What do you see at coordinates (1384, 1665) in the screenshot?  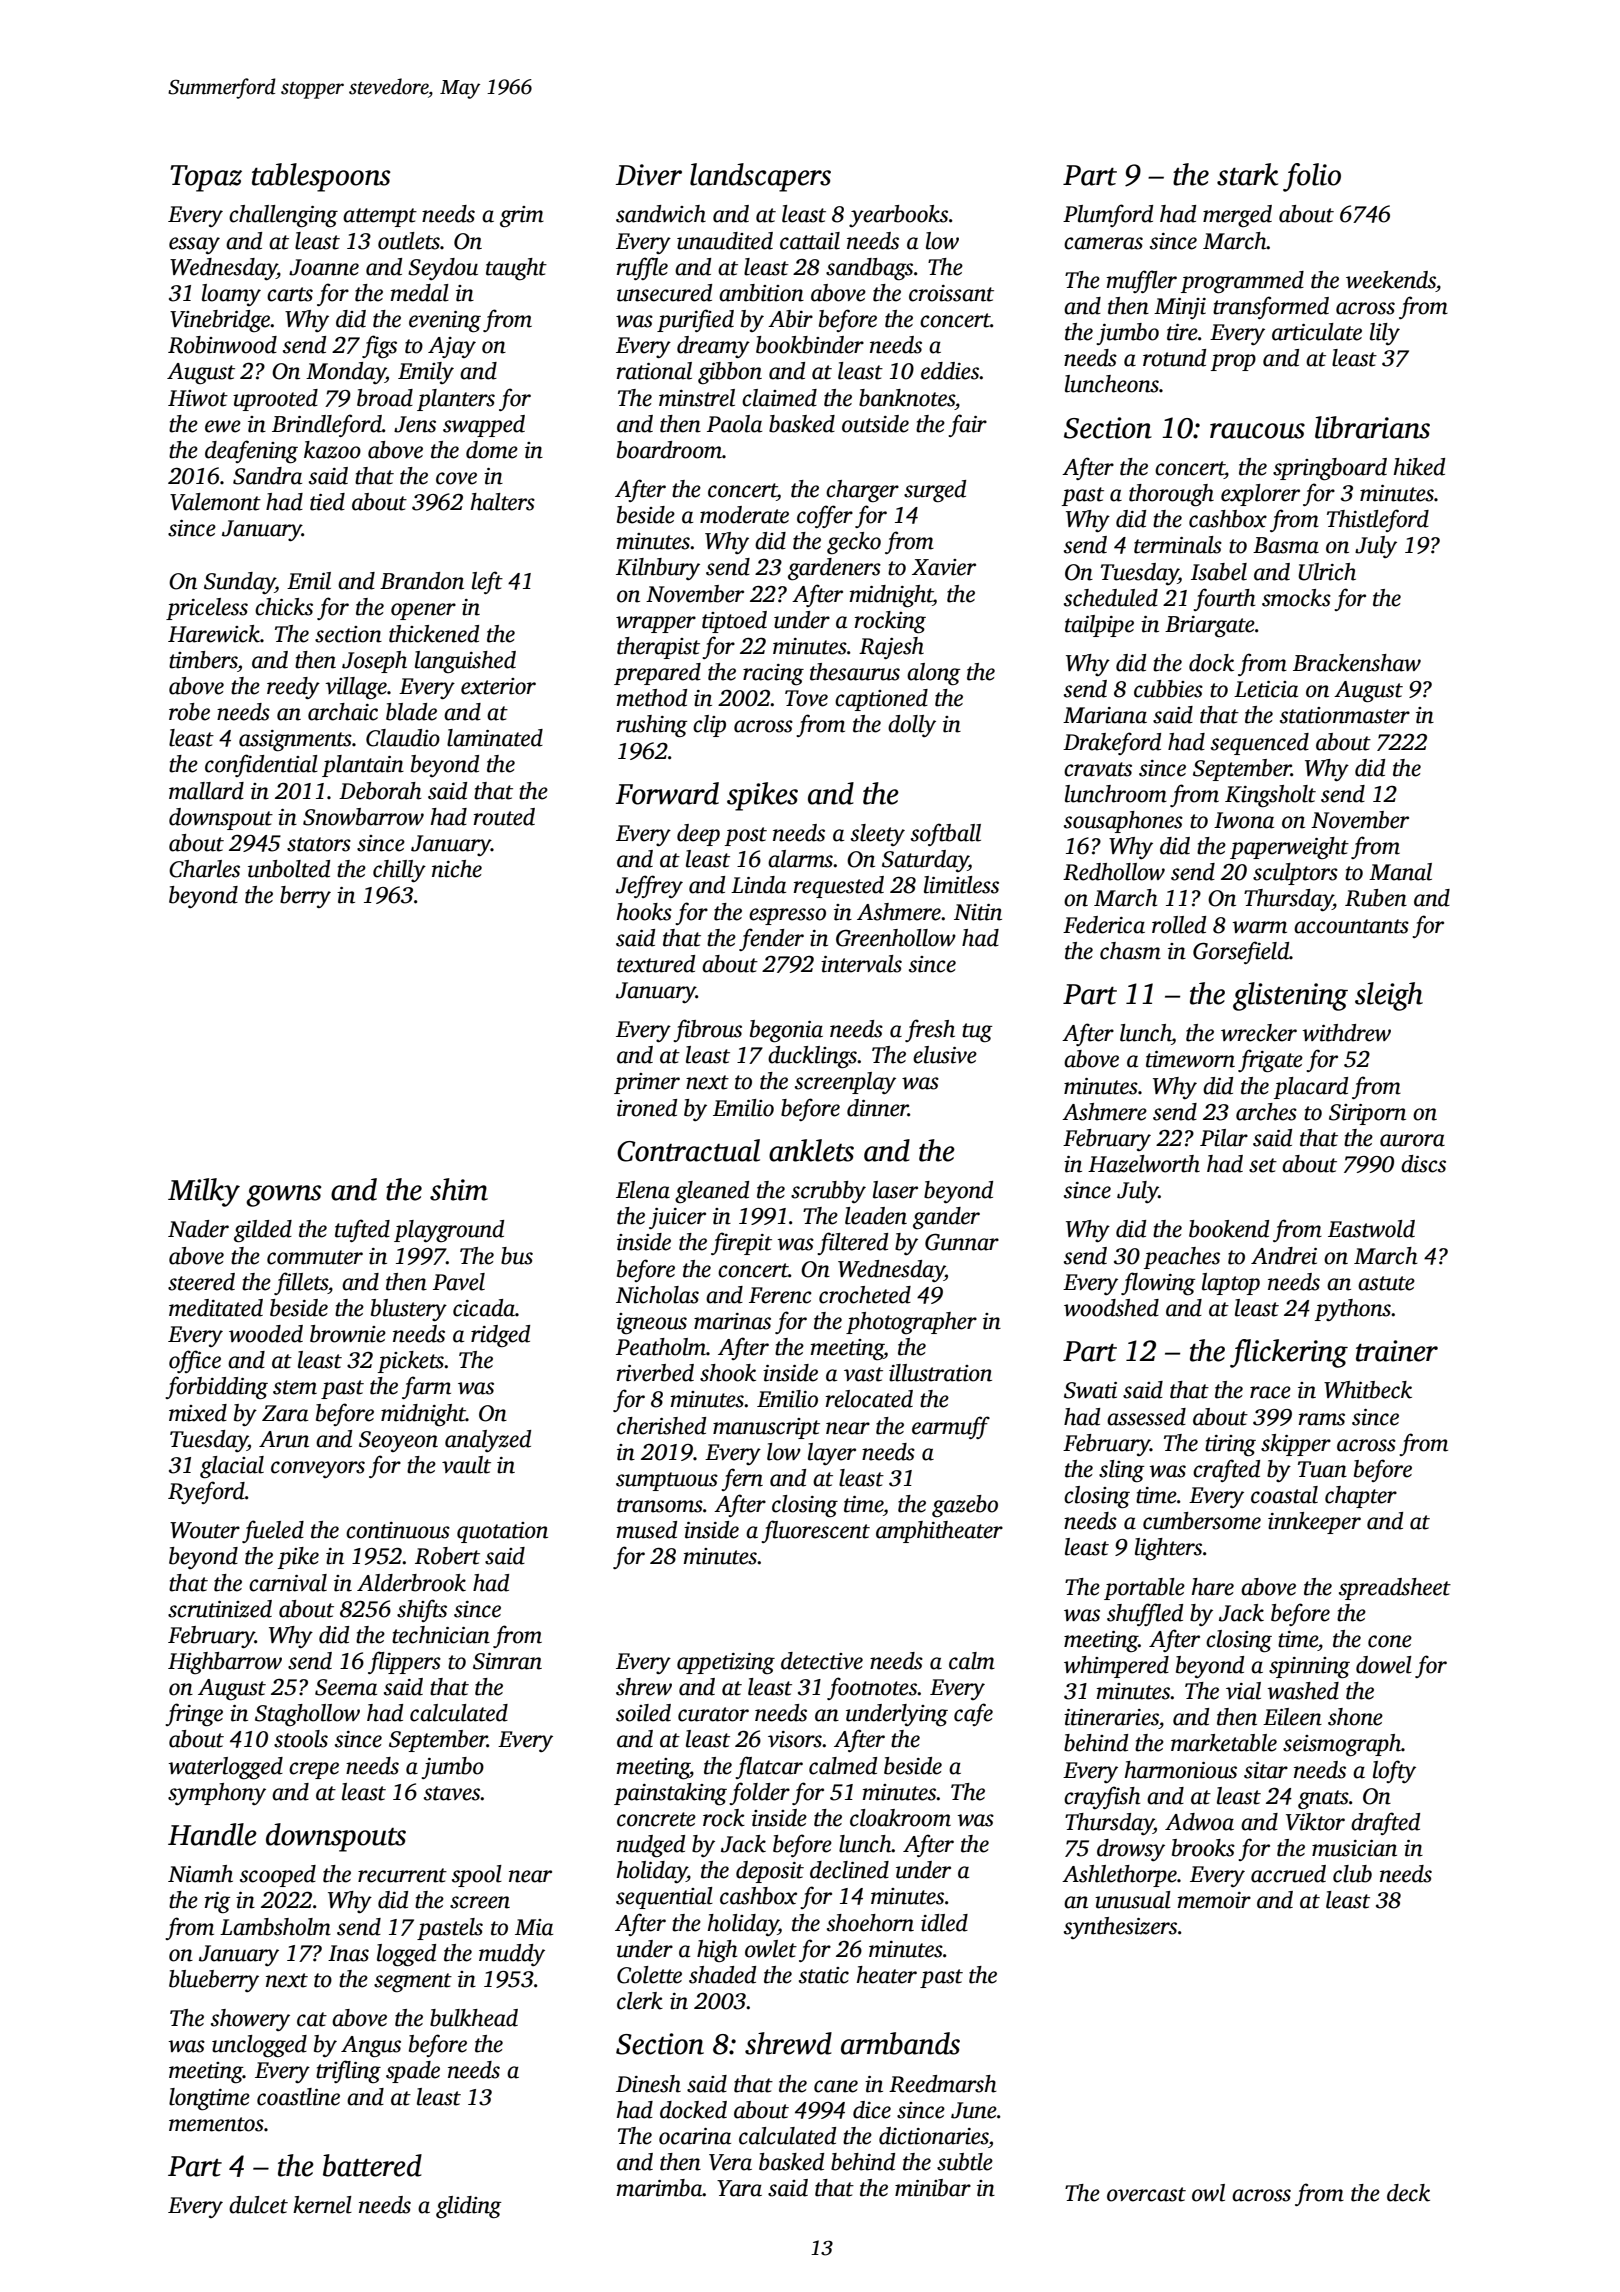 I see `dowel` at bounding box center [1384, 1665].
